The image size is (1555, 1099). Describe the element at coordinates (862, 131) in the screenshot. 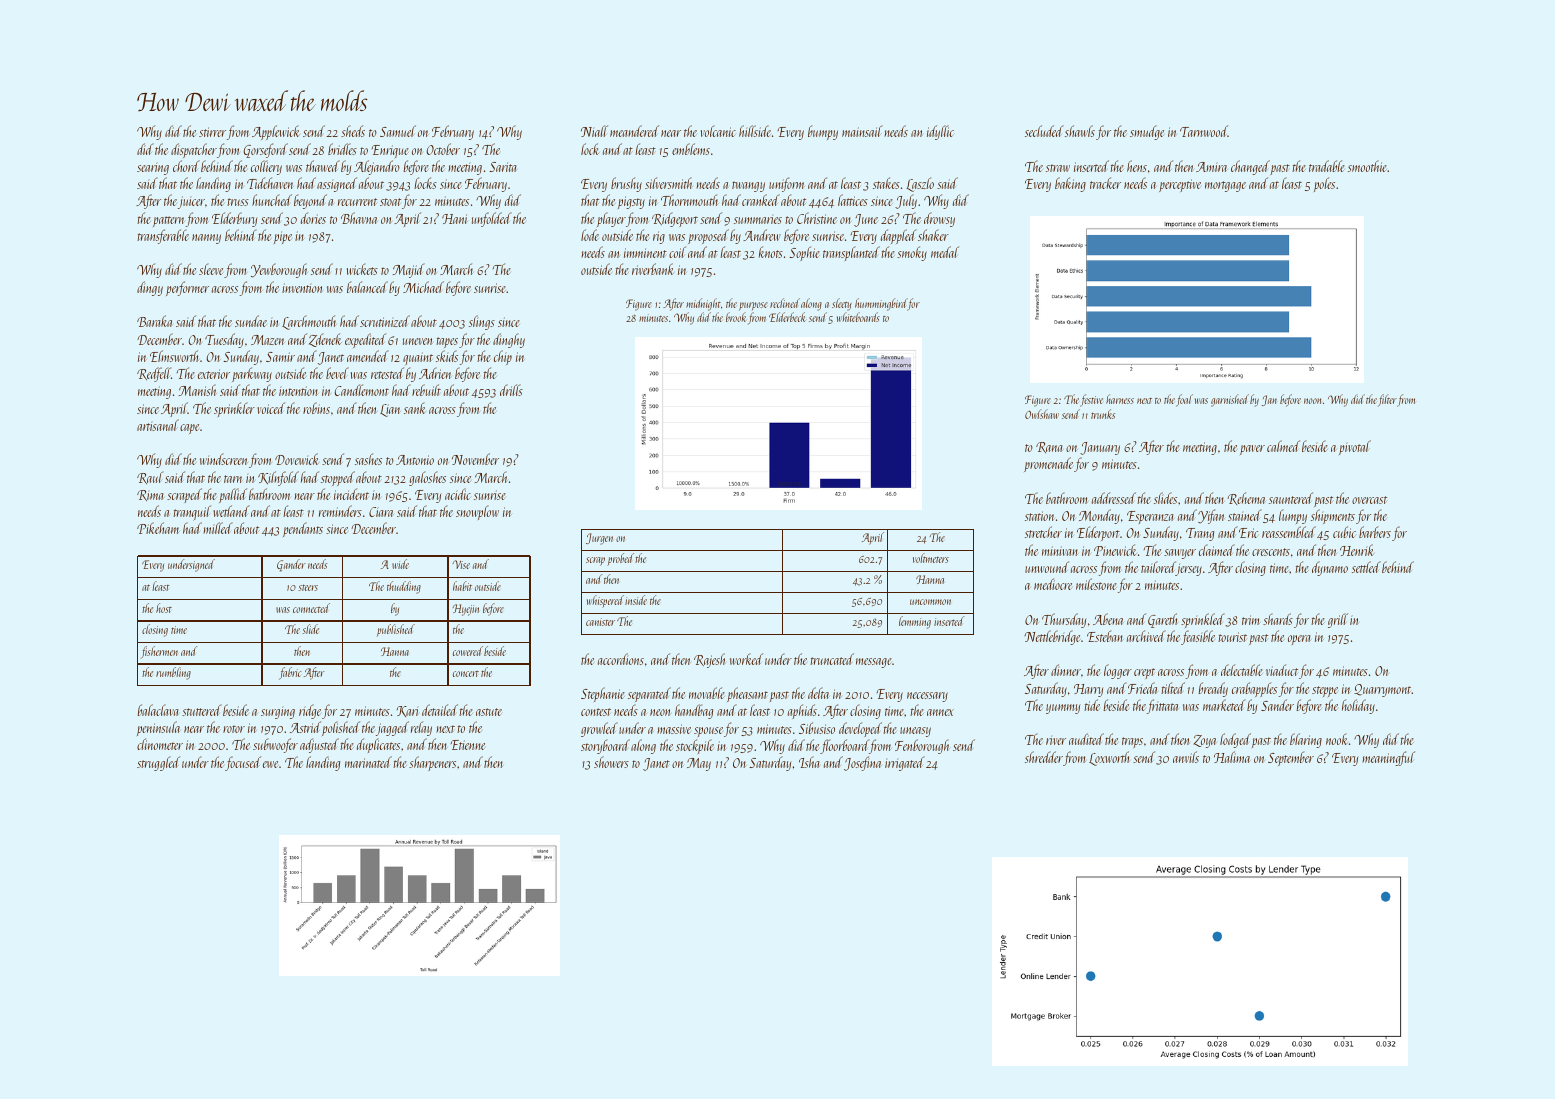

I see `mainsail` at that location.
